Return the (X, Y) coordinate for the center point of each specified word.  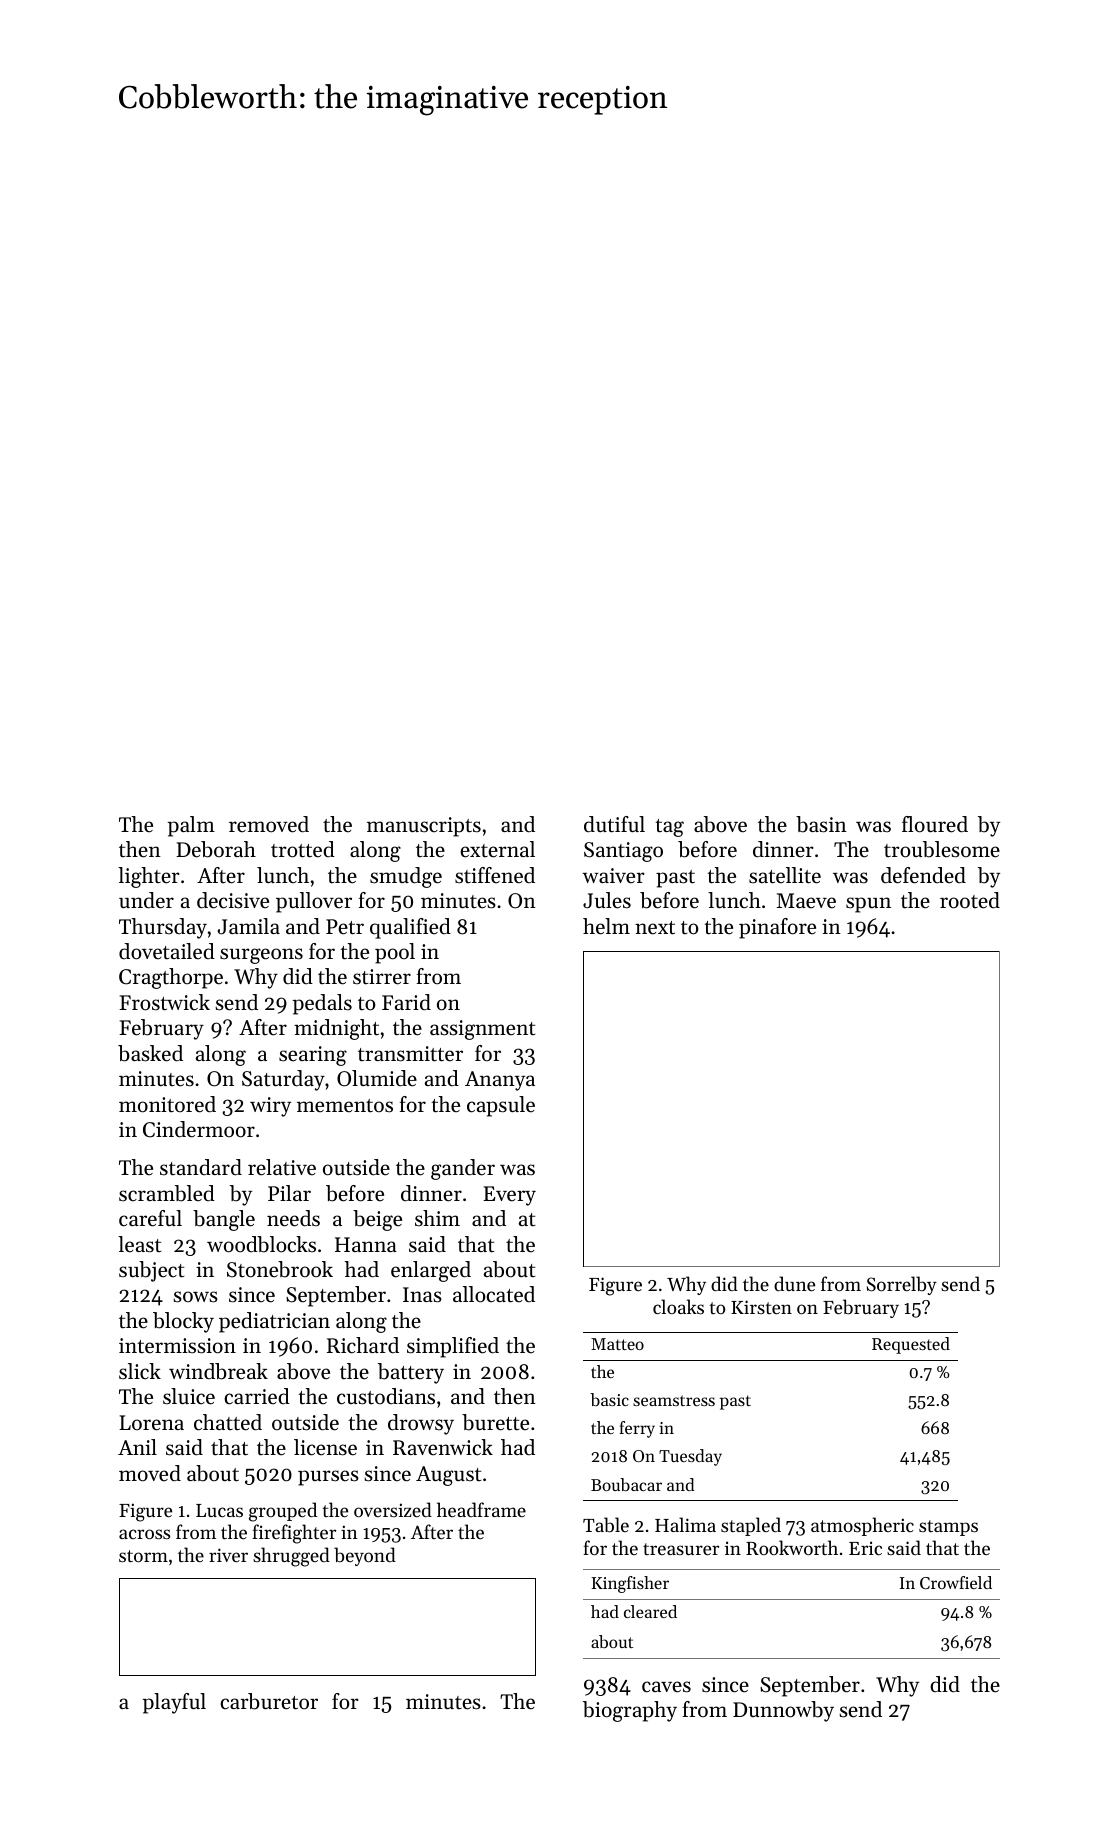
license (325, 1447)
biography (630, 1711)
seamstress (674, 1400)
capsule (501, 1106)
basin (821, 824)
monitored (167, 1104)
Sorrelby (902, 1285)
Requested (911, 1345)
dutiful (614, 824)
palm (191, 826)
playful (174, 1703)
